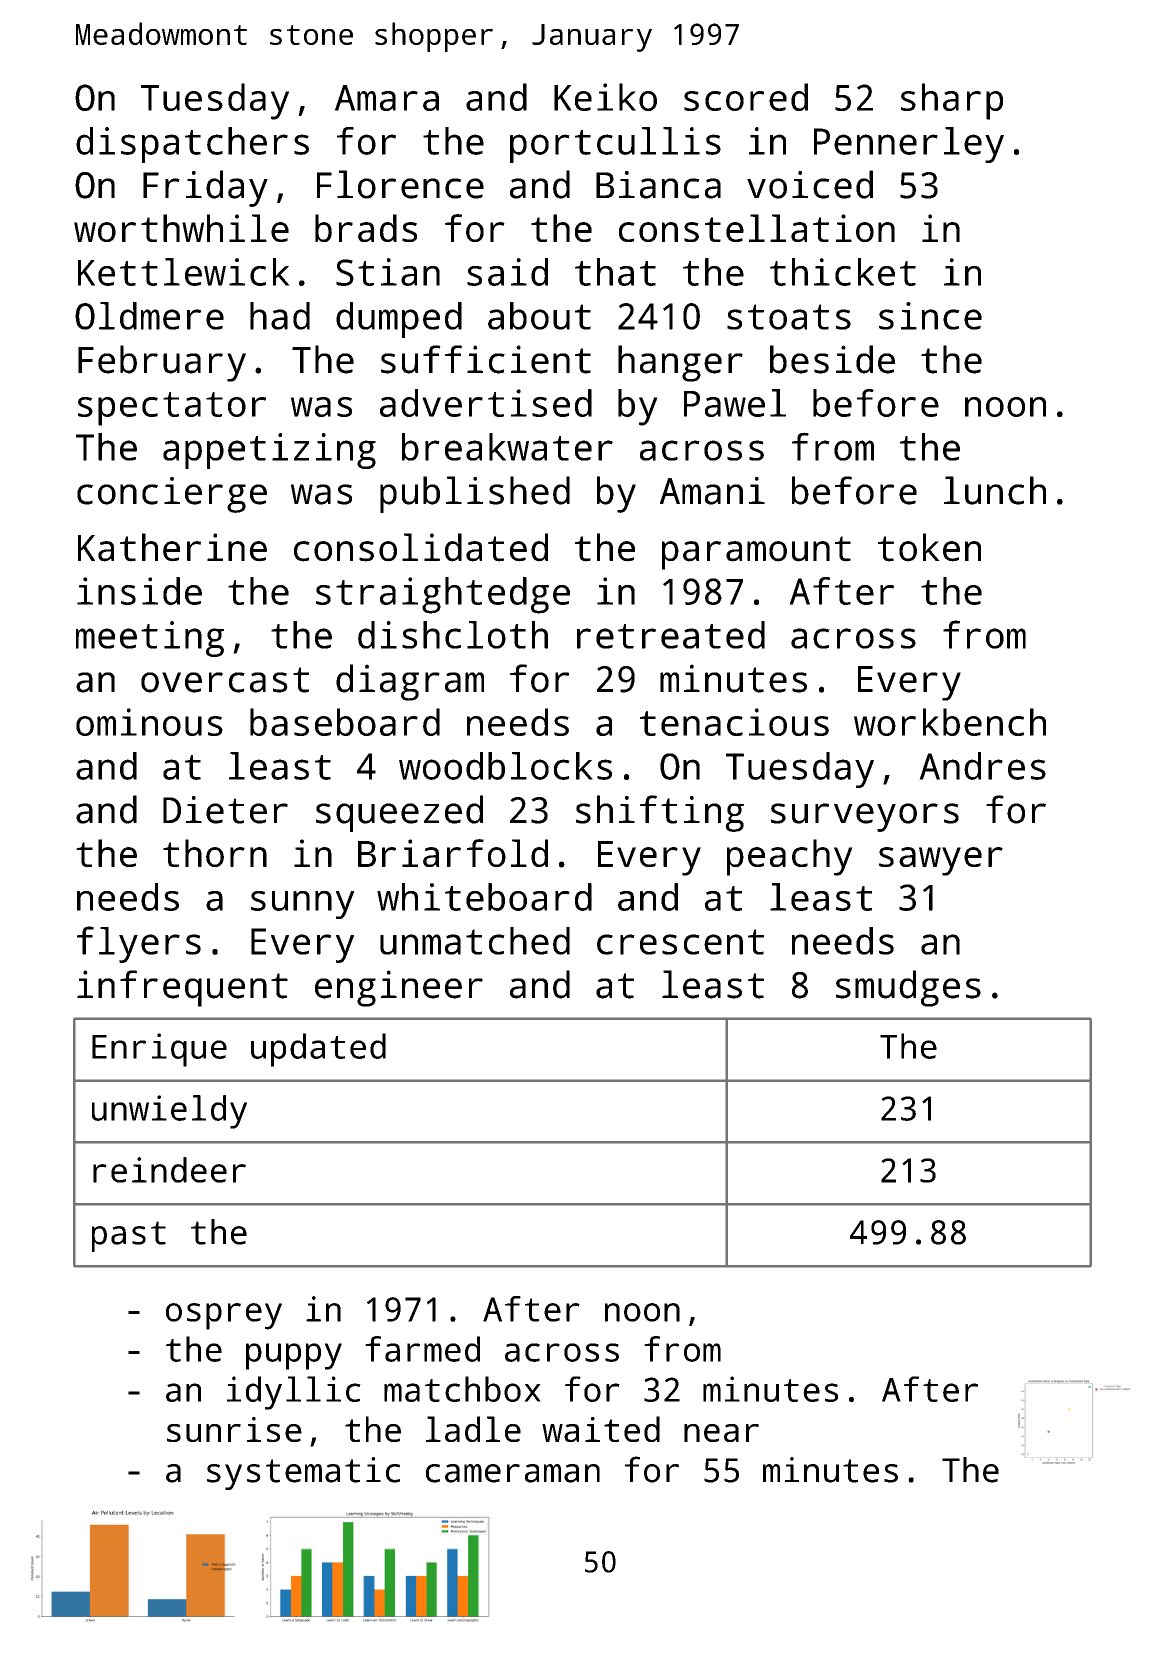 Image resolution: width=1165 pixels, height=1654 pixels. What do you see at coordinates (680, 942) in the screenshot?
I see `crescent` at bounding box center [680, 942].
